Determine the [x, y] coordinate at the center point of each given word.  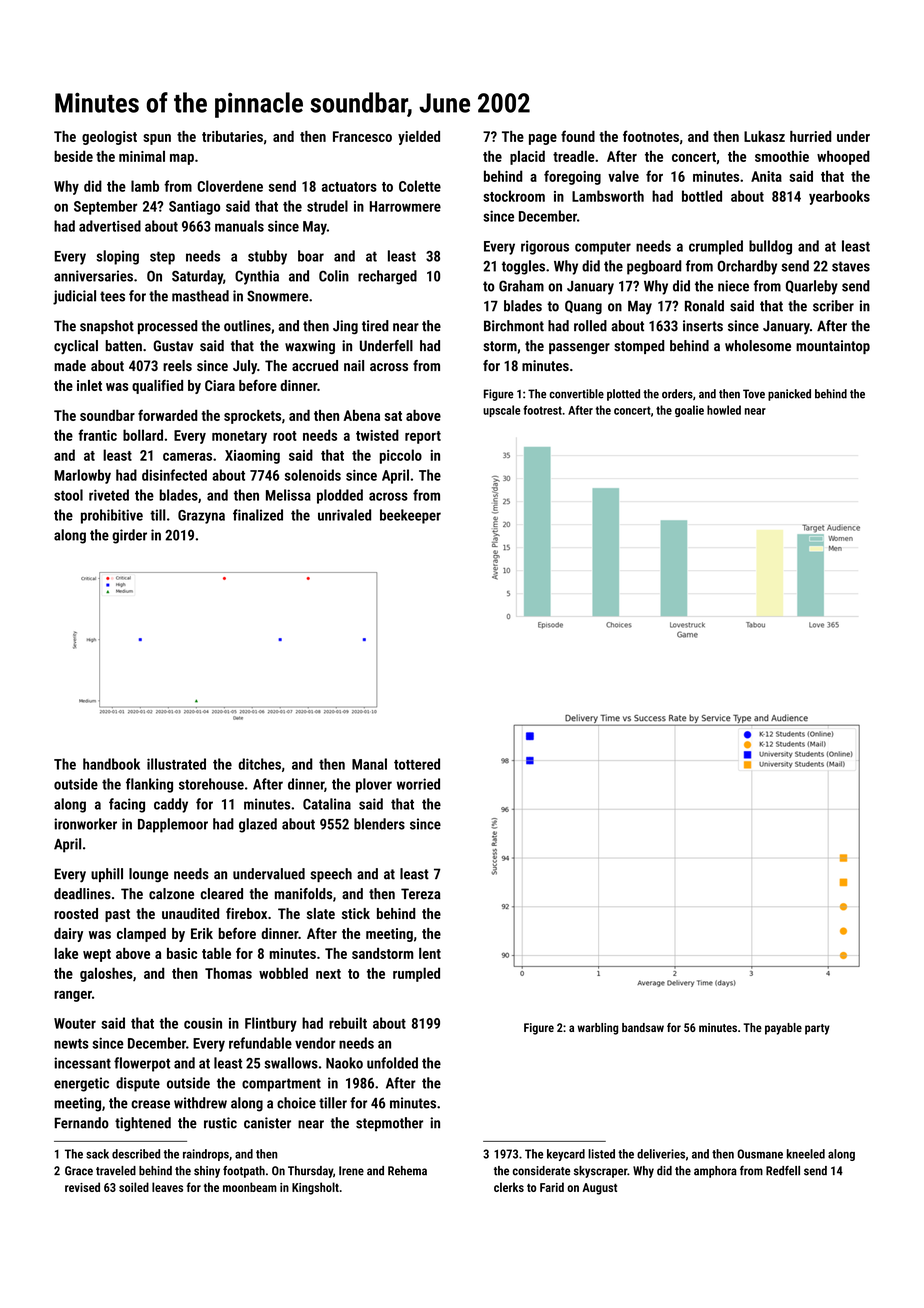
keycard [566, 1155]
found [578, 136]
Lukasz [764, 136]
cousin [203, 1023]
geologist [109, 138]
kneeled [806, 1154]
